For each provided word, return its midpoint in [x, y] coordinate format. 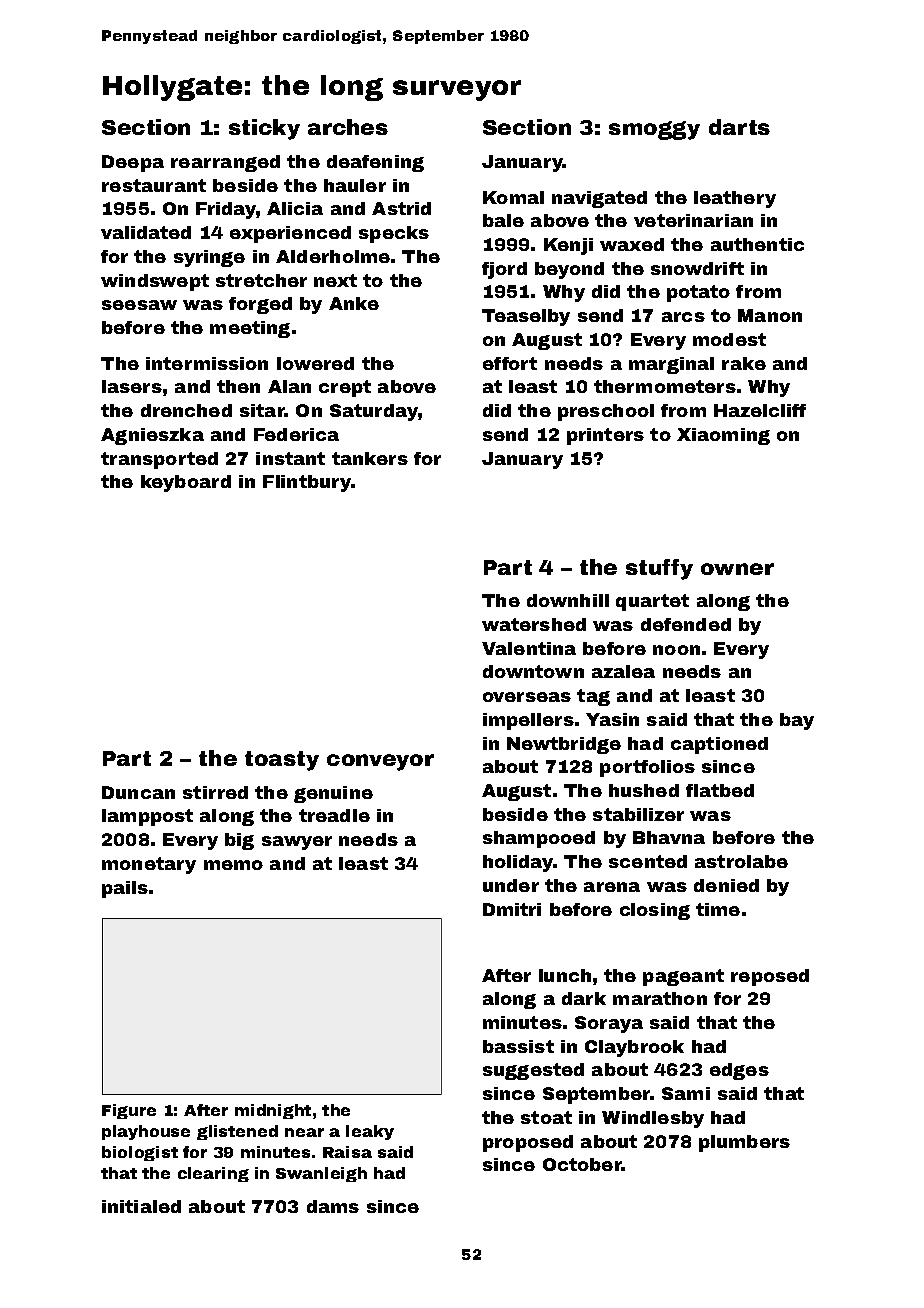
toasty [282, 761]
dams [333, 1206]
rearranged [225, 163]
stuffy [659, 569]
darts [739, 127]
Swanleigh [321, 1174]
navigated [599, 199]
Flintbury [307, 483]
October [582, 1164]
